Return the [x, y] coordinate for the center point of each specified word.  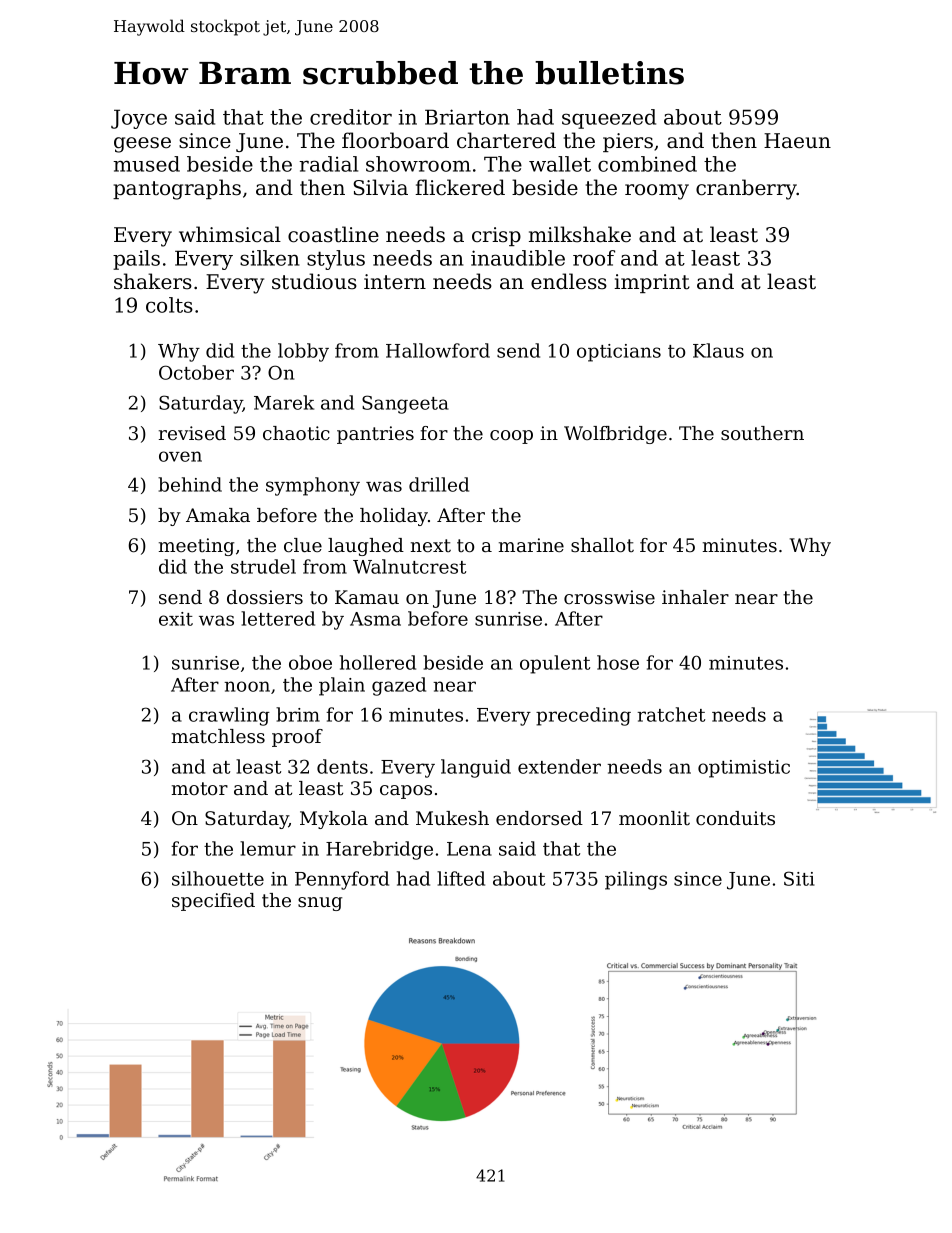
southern [762, 433]
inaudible [518, 258]
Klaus [718, 350]
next [431, 545]
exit [176, 619]
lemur [268, 848]
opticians [619, 353]
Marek [284, 402]
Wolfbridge [615, 435]
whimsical [230, 234]
